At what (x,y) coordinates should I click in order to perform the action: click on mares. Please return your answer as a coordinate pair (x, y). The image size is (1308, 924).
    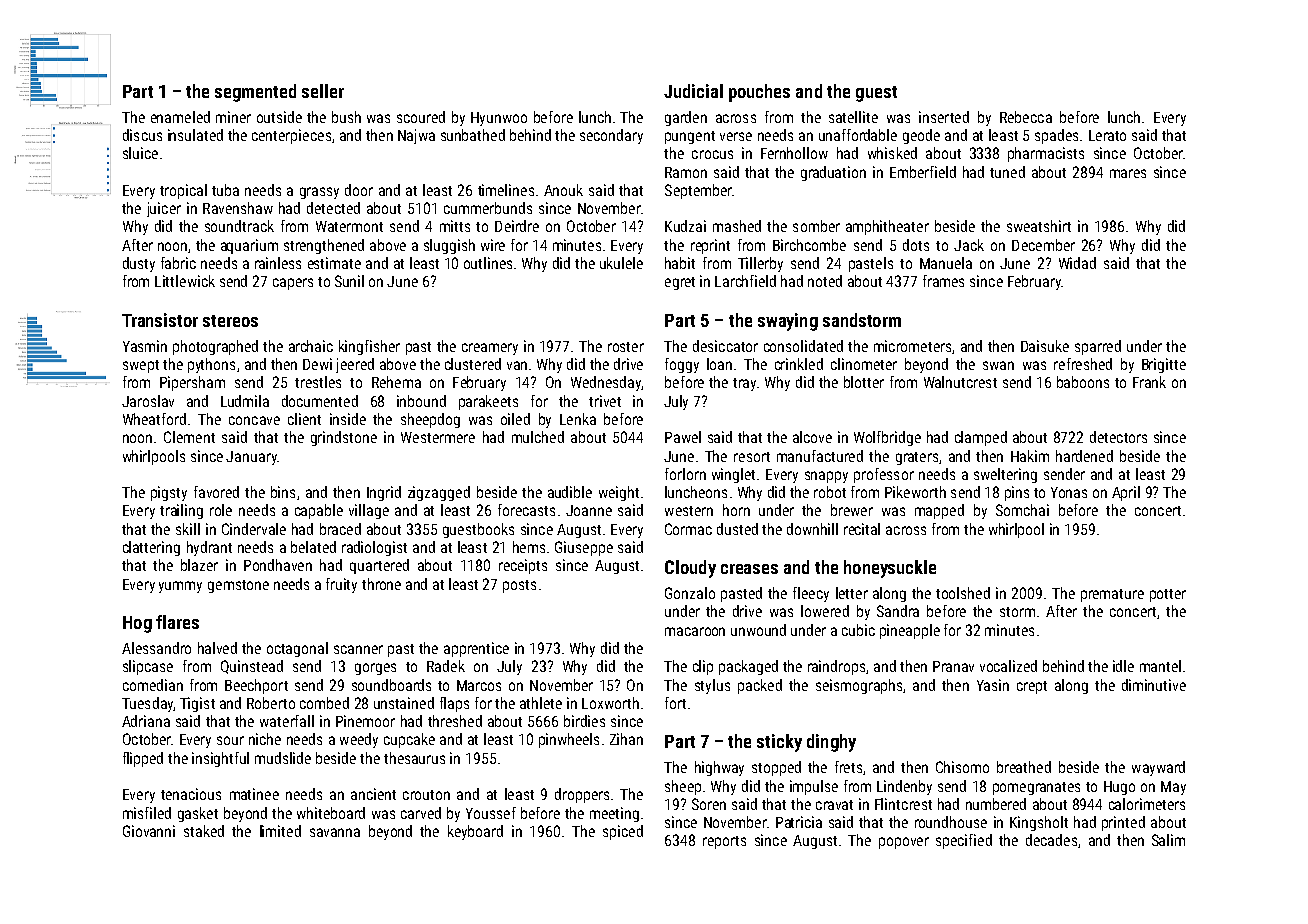
    Looking at the image, I should click on (1128, 173).
